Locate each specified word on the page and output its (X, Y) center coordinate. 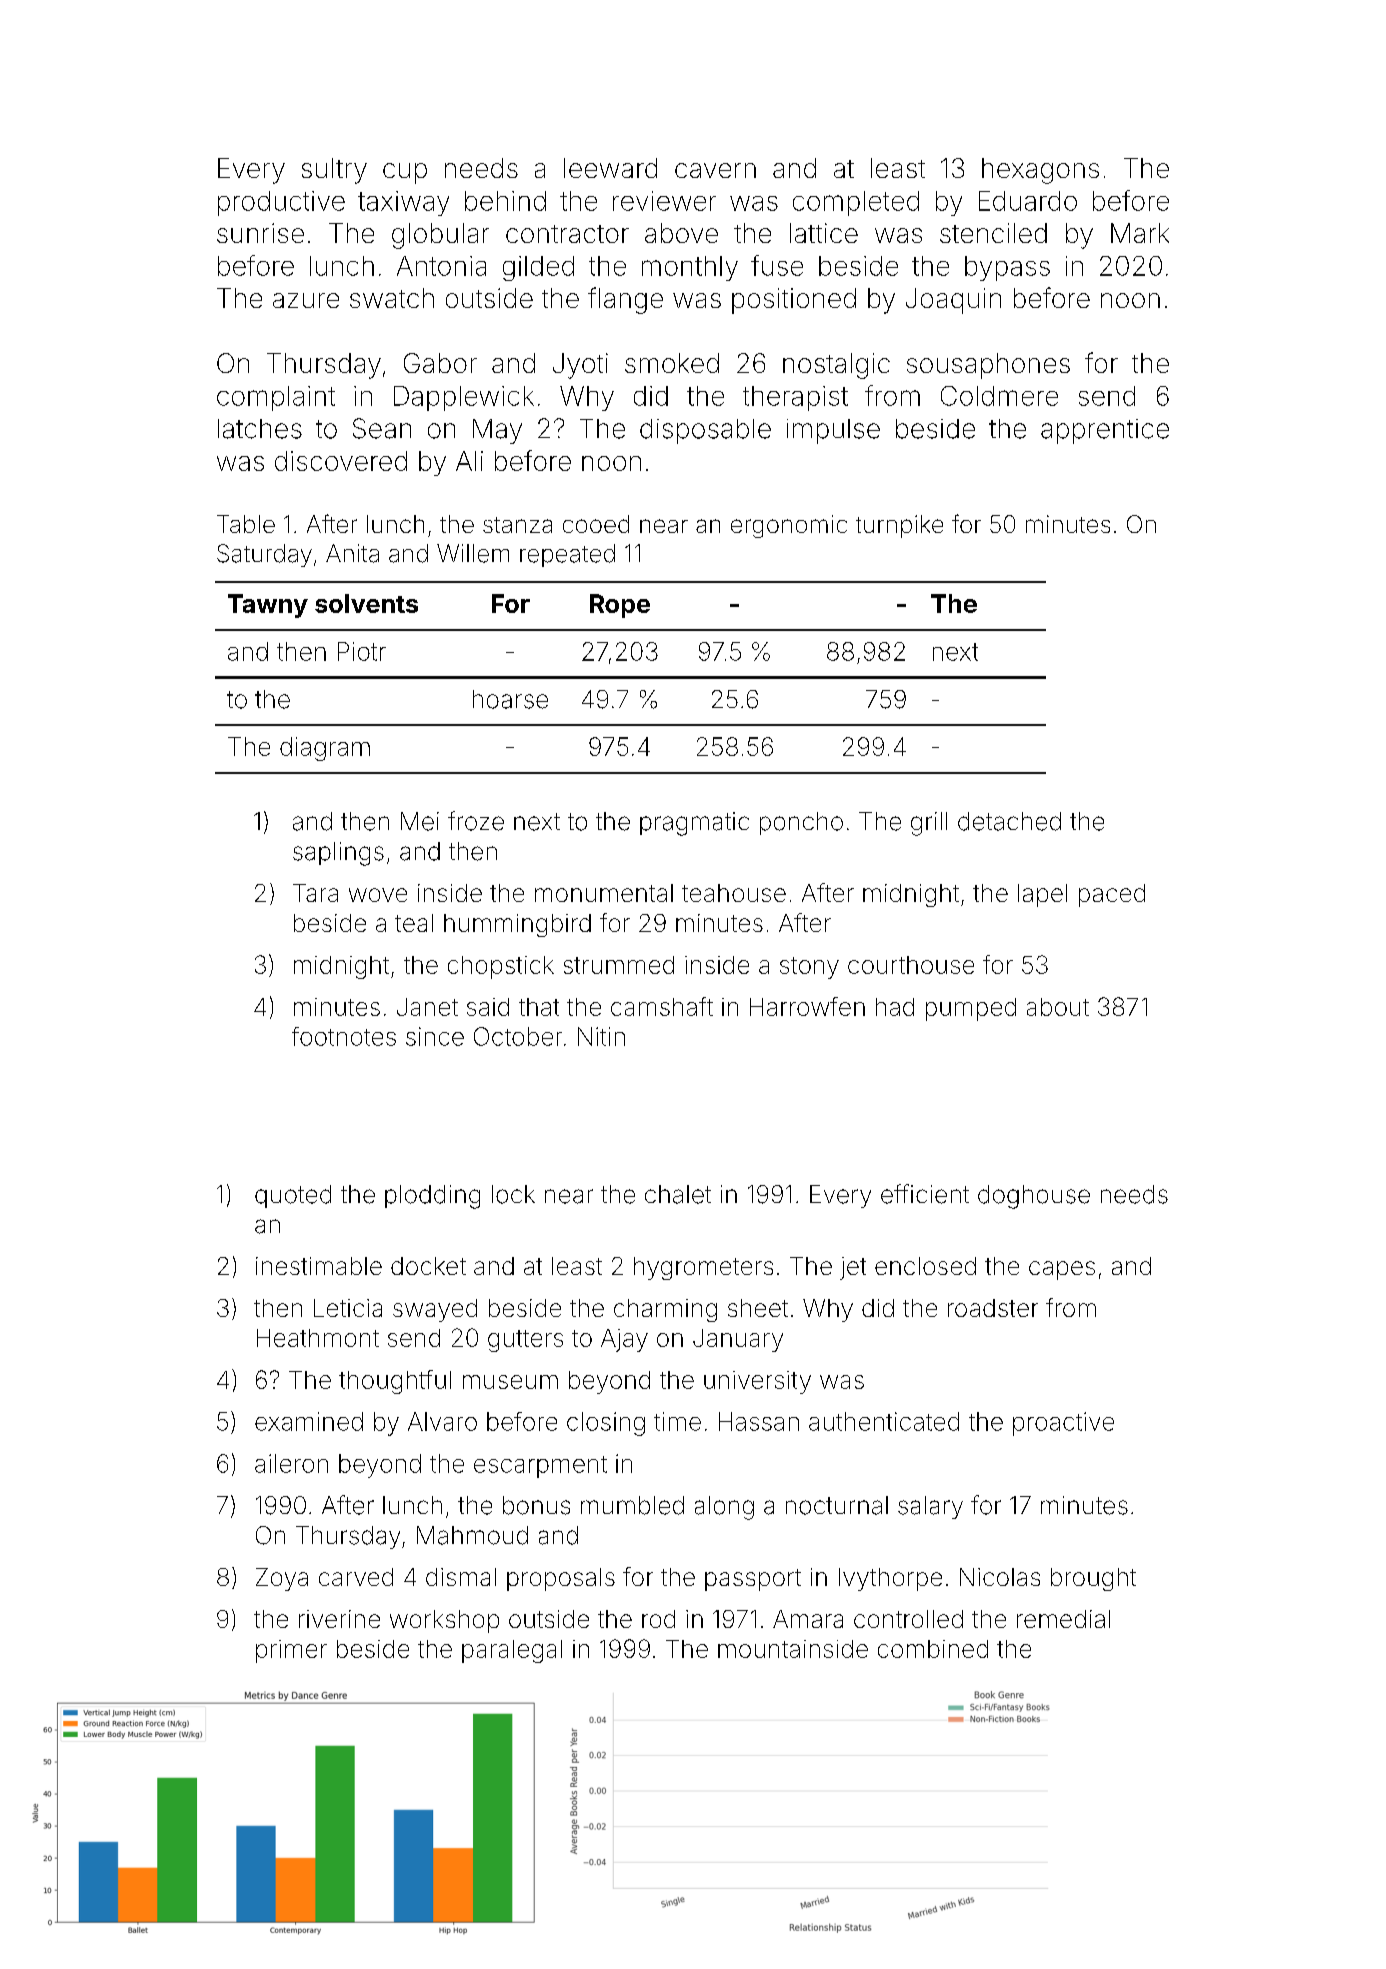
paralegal (512, 1651)
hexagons (1040, 171)
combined (933, 1649)
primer (291, 1651)
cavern (715, 170)
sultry (334, 171)
